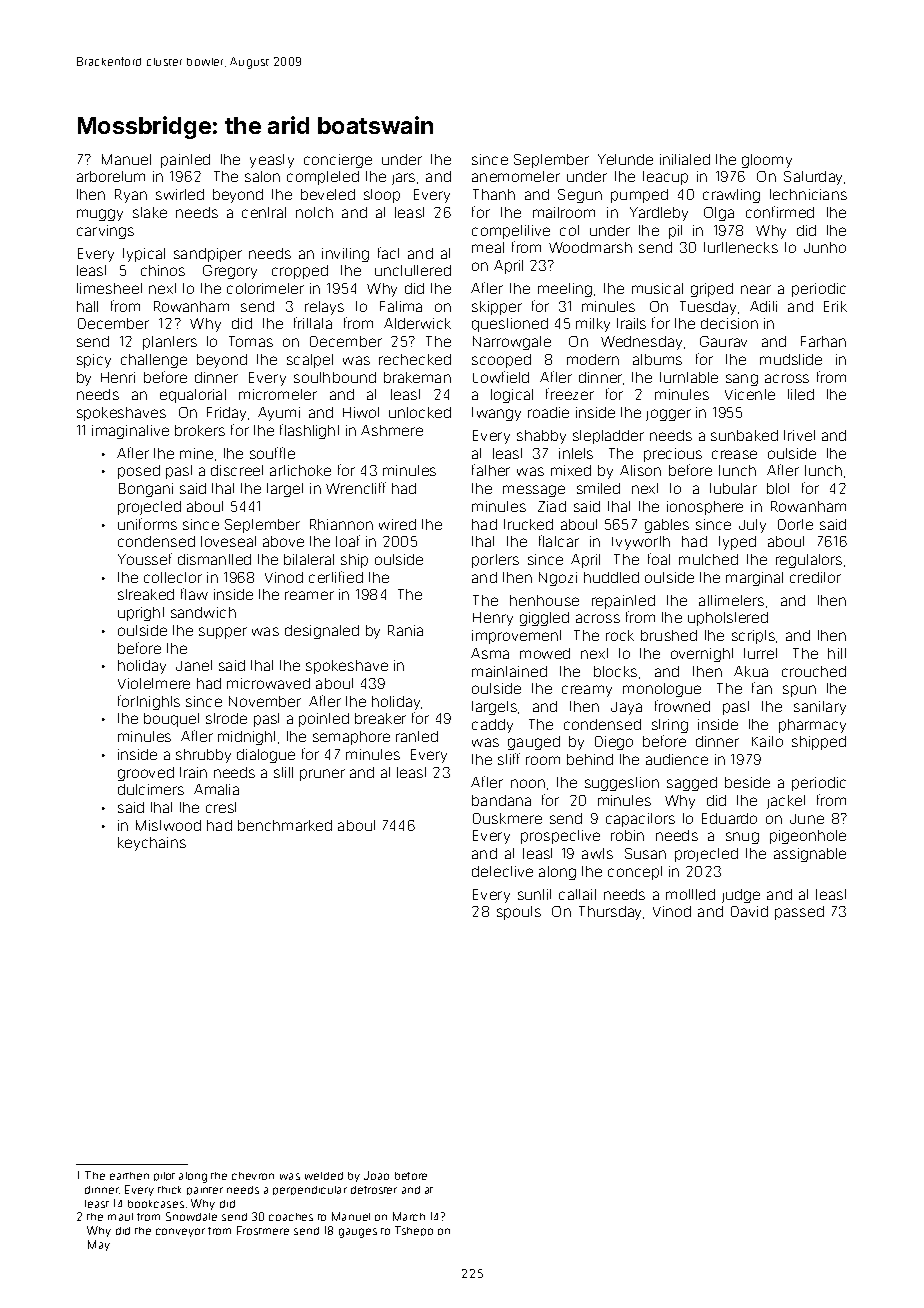  What do you see at coordinates (733, 488) in the screenshot?
I see `tubular` at bounding box center [733, 488].
